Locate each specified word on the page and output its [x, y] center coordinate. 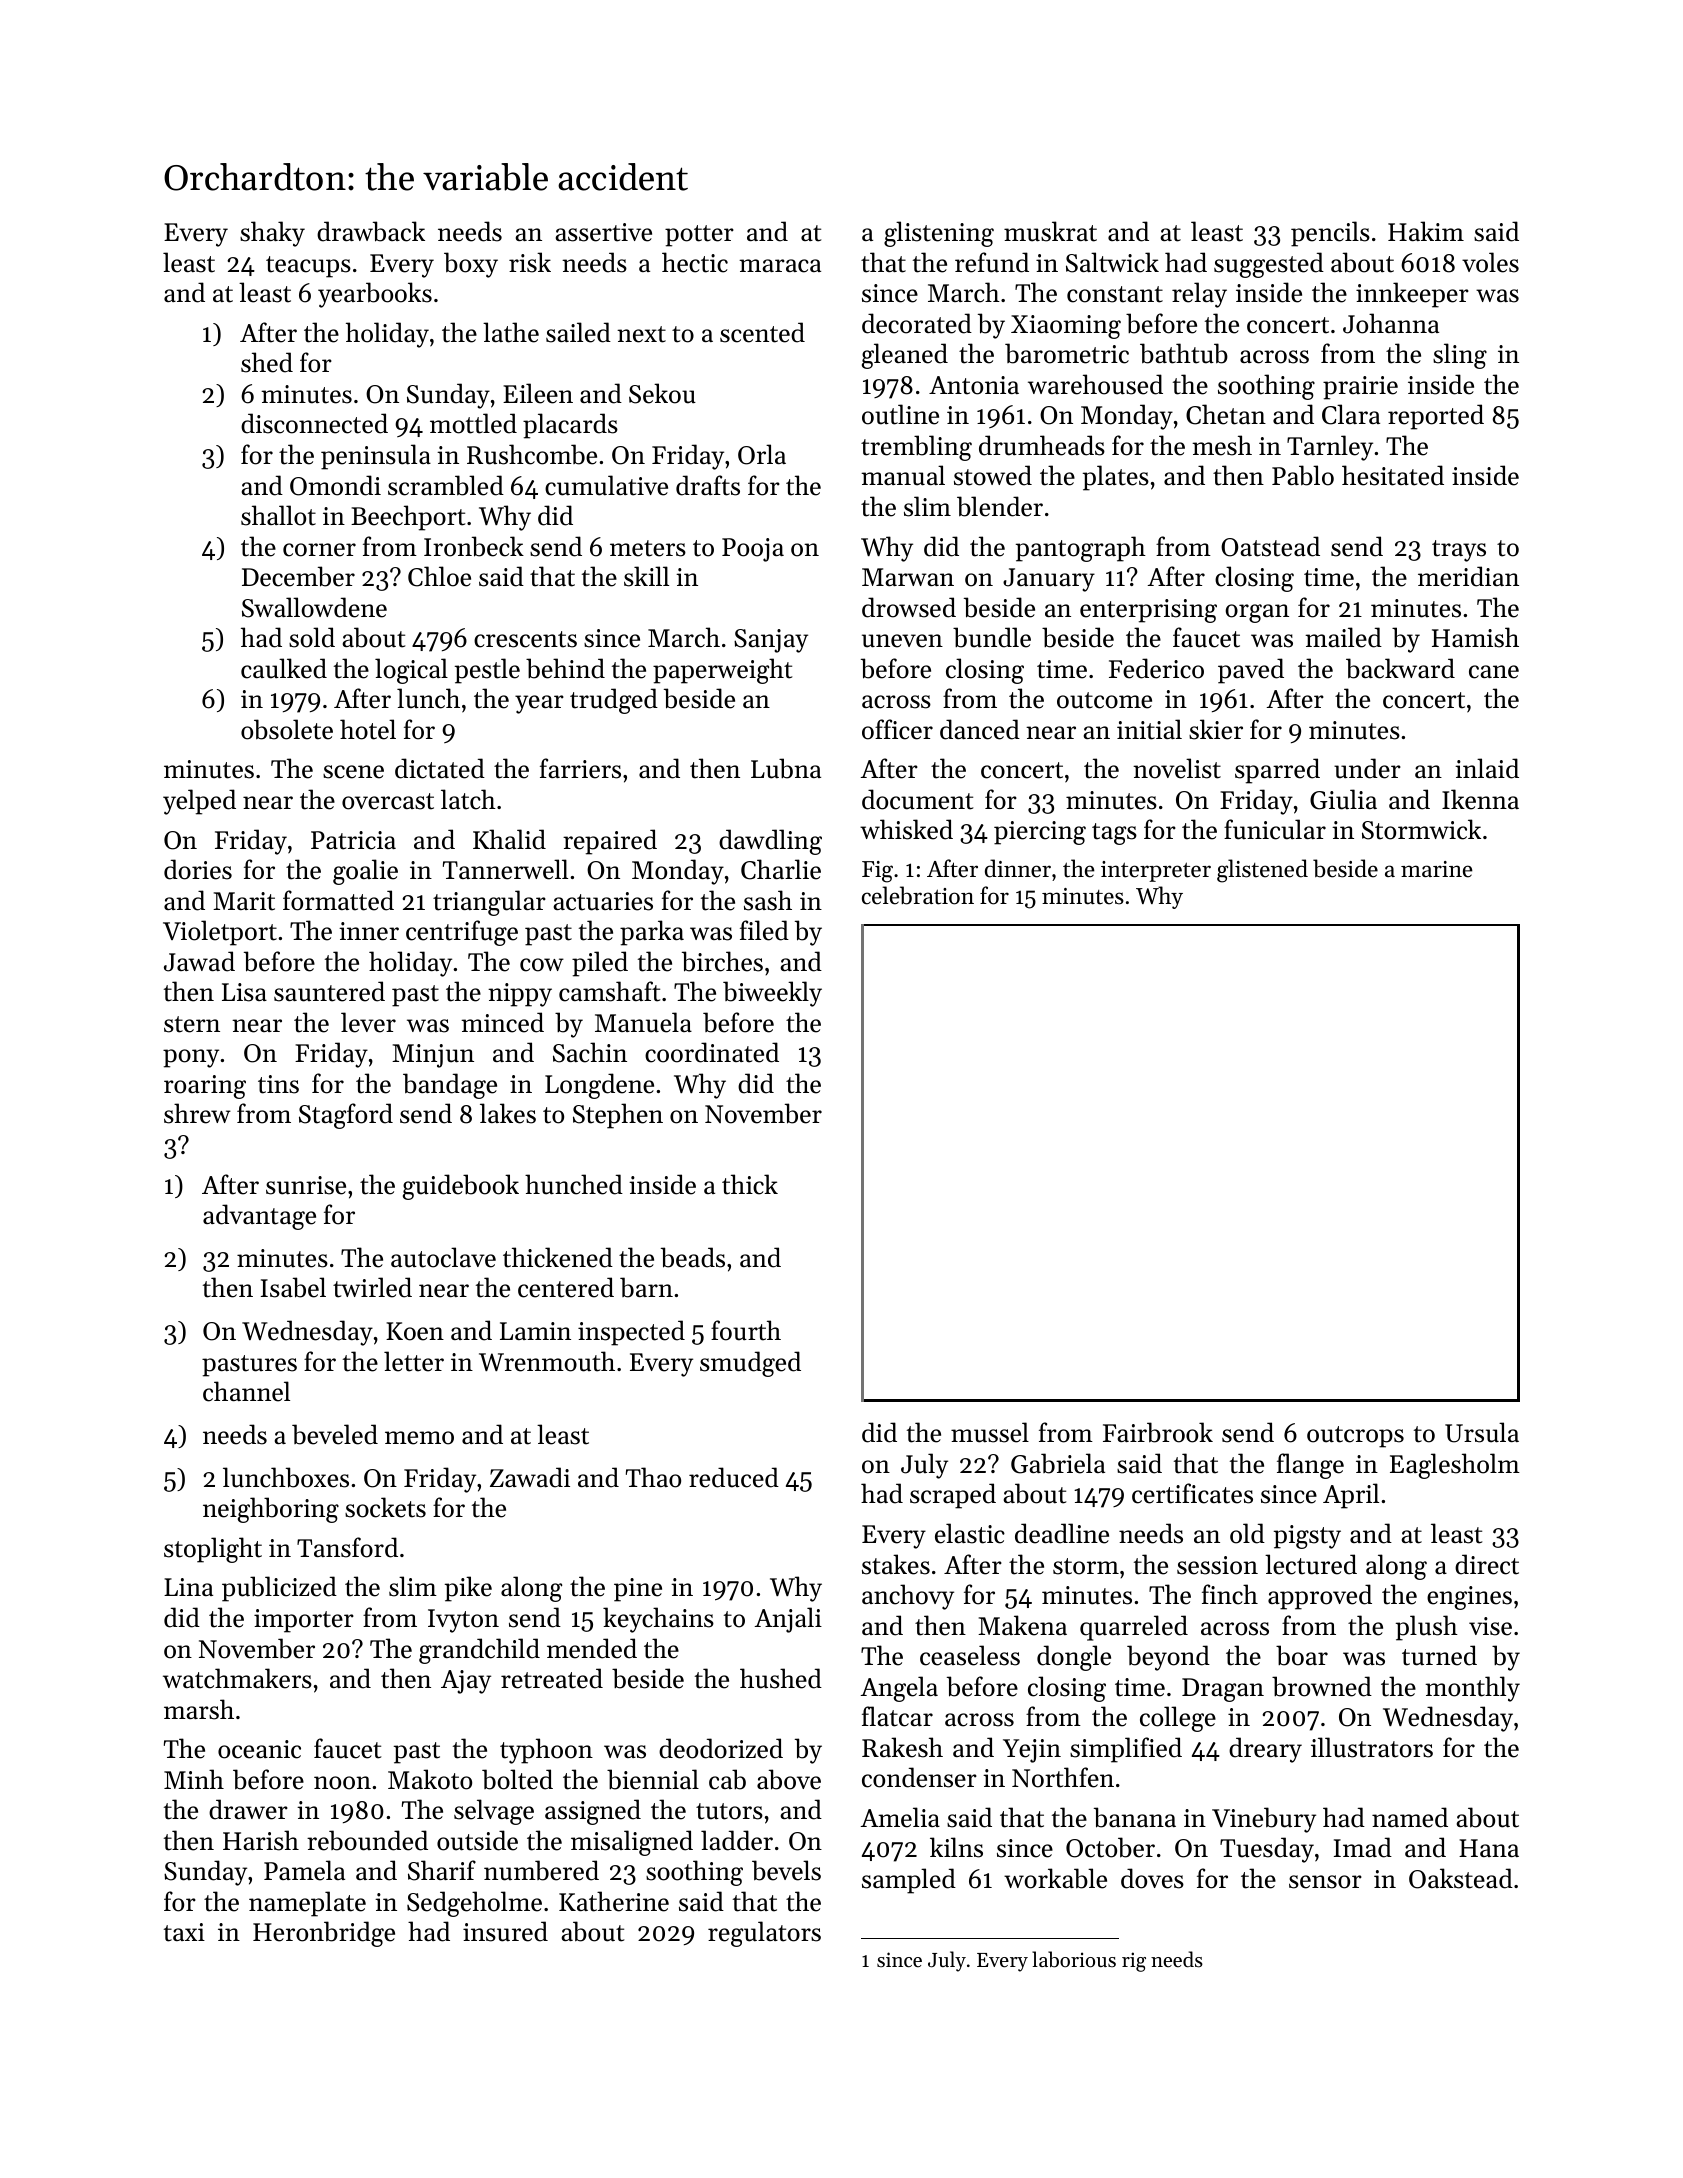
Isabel [293, 1287]
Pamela [304, 1870]
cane [1494, 672]
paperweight [722, 671]
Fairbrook [1158, 1432]
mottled [473, 423]
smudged [750, 1364]
